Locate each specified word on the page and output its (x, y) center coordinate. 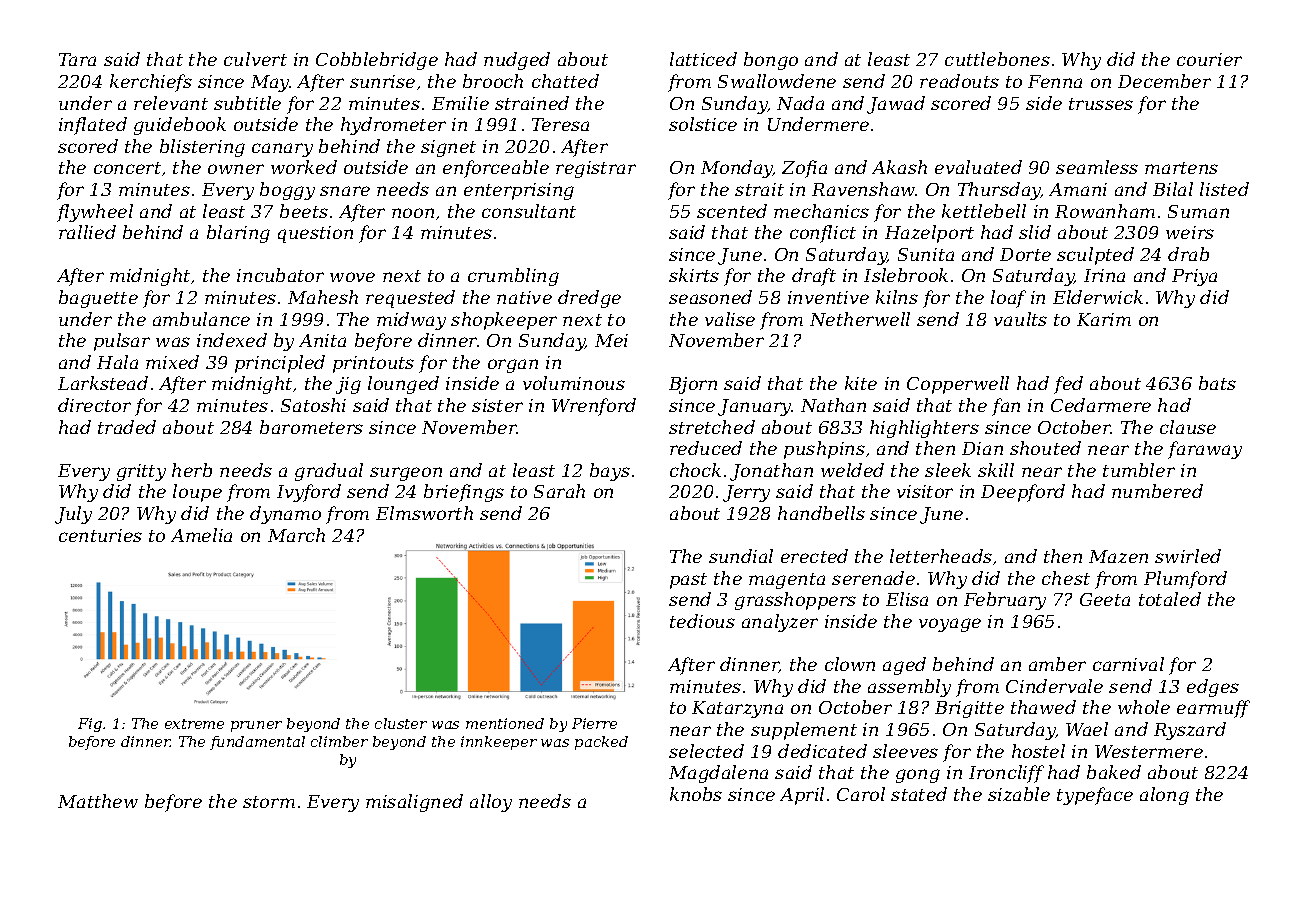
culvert (255, 59)
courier (1209, 59)
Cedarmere (1101, 405)
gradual (329, 472)
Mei (611, 340)
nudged (517, 61)
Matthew (98, 801)
